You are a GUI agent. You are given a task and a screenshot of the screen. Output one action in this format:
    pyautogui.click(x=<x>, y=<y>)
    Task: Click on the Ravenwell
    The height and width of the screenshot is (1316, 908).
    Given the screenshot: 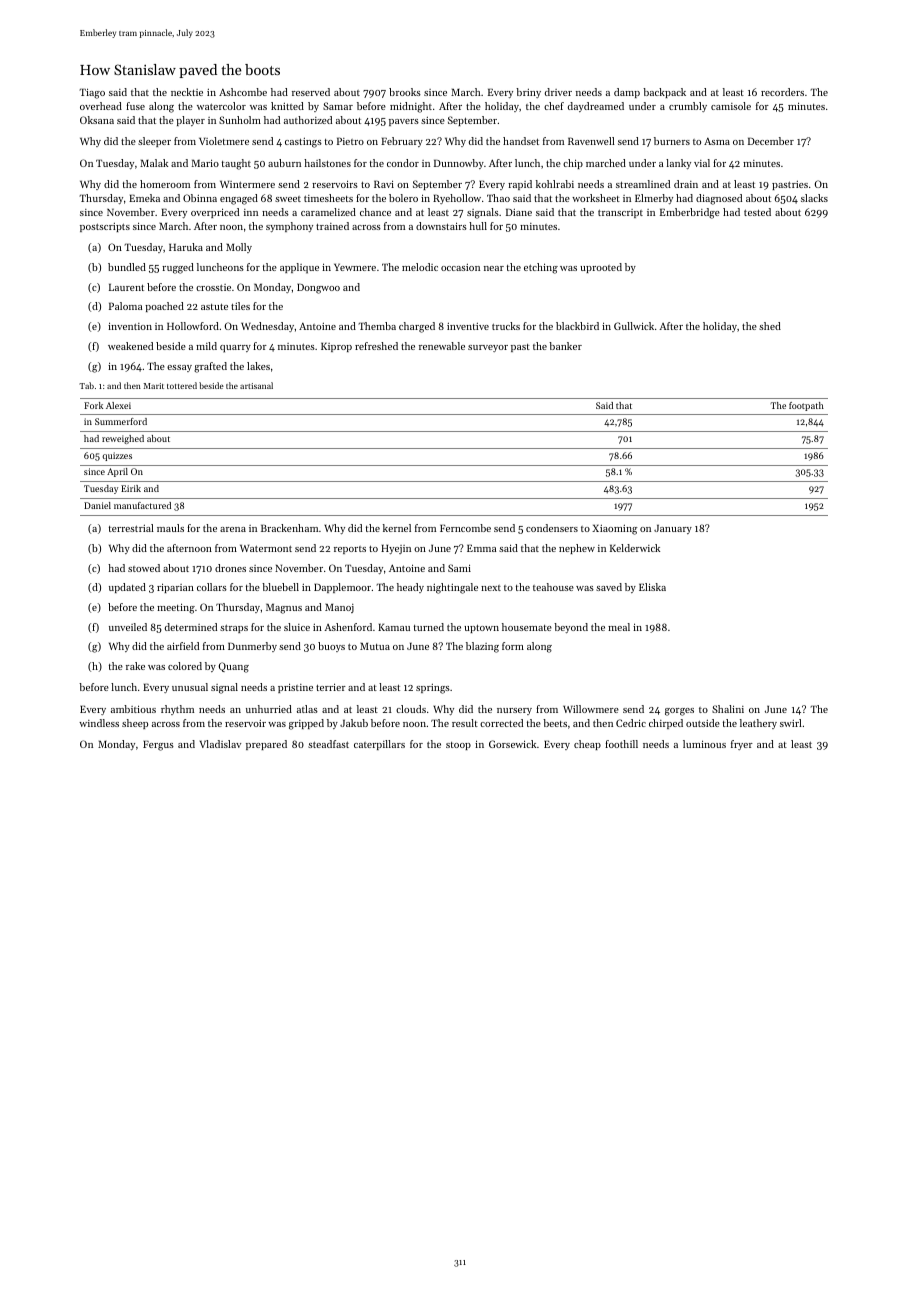 What is the action you would take?
    pyautogui.click(x=591, y=141)
